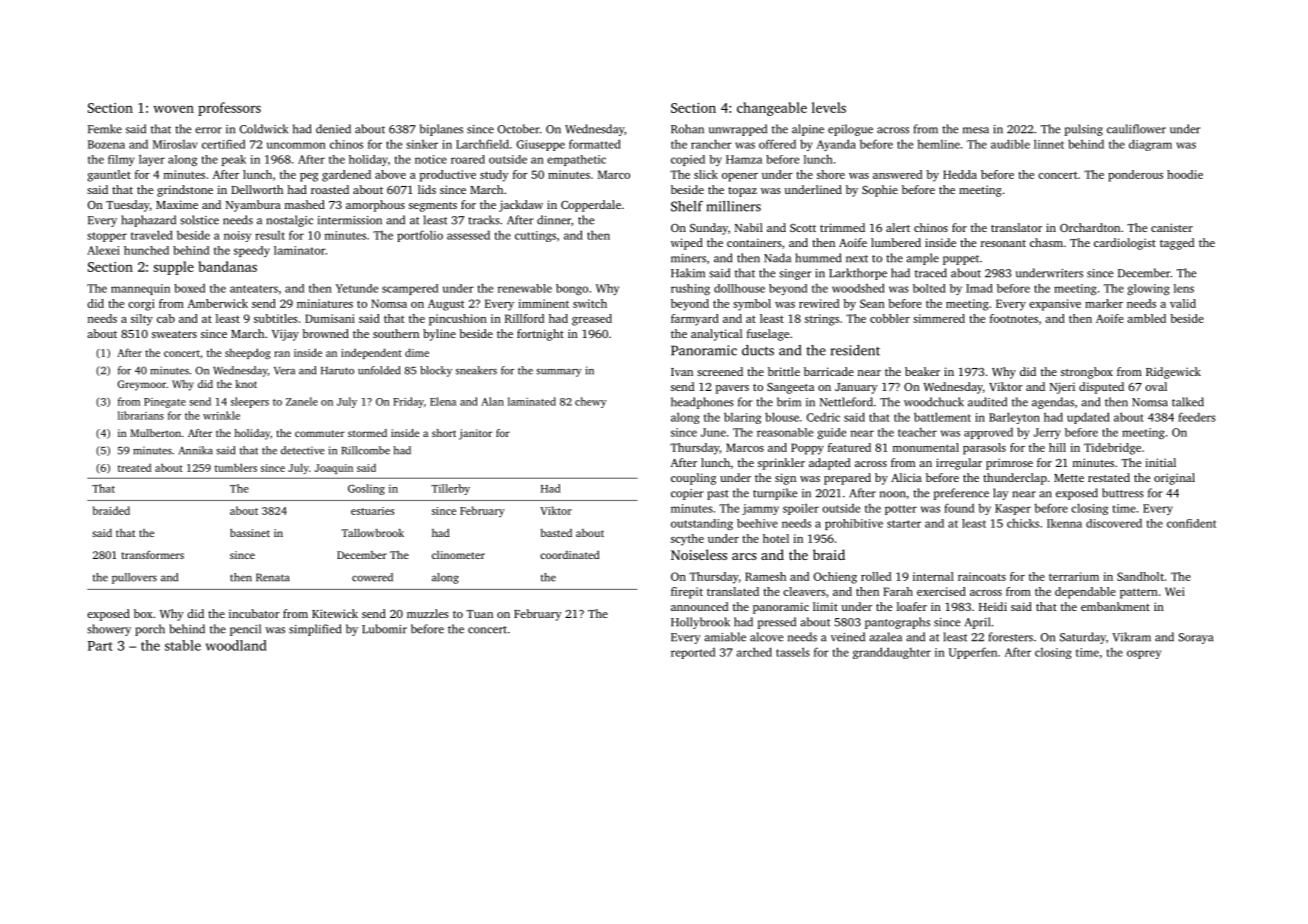  What do you see at coordinates (1173, 373) in the page?
I see `Ridgewick` at bounding box center [1173, 373].
